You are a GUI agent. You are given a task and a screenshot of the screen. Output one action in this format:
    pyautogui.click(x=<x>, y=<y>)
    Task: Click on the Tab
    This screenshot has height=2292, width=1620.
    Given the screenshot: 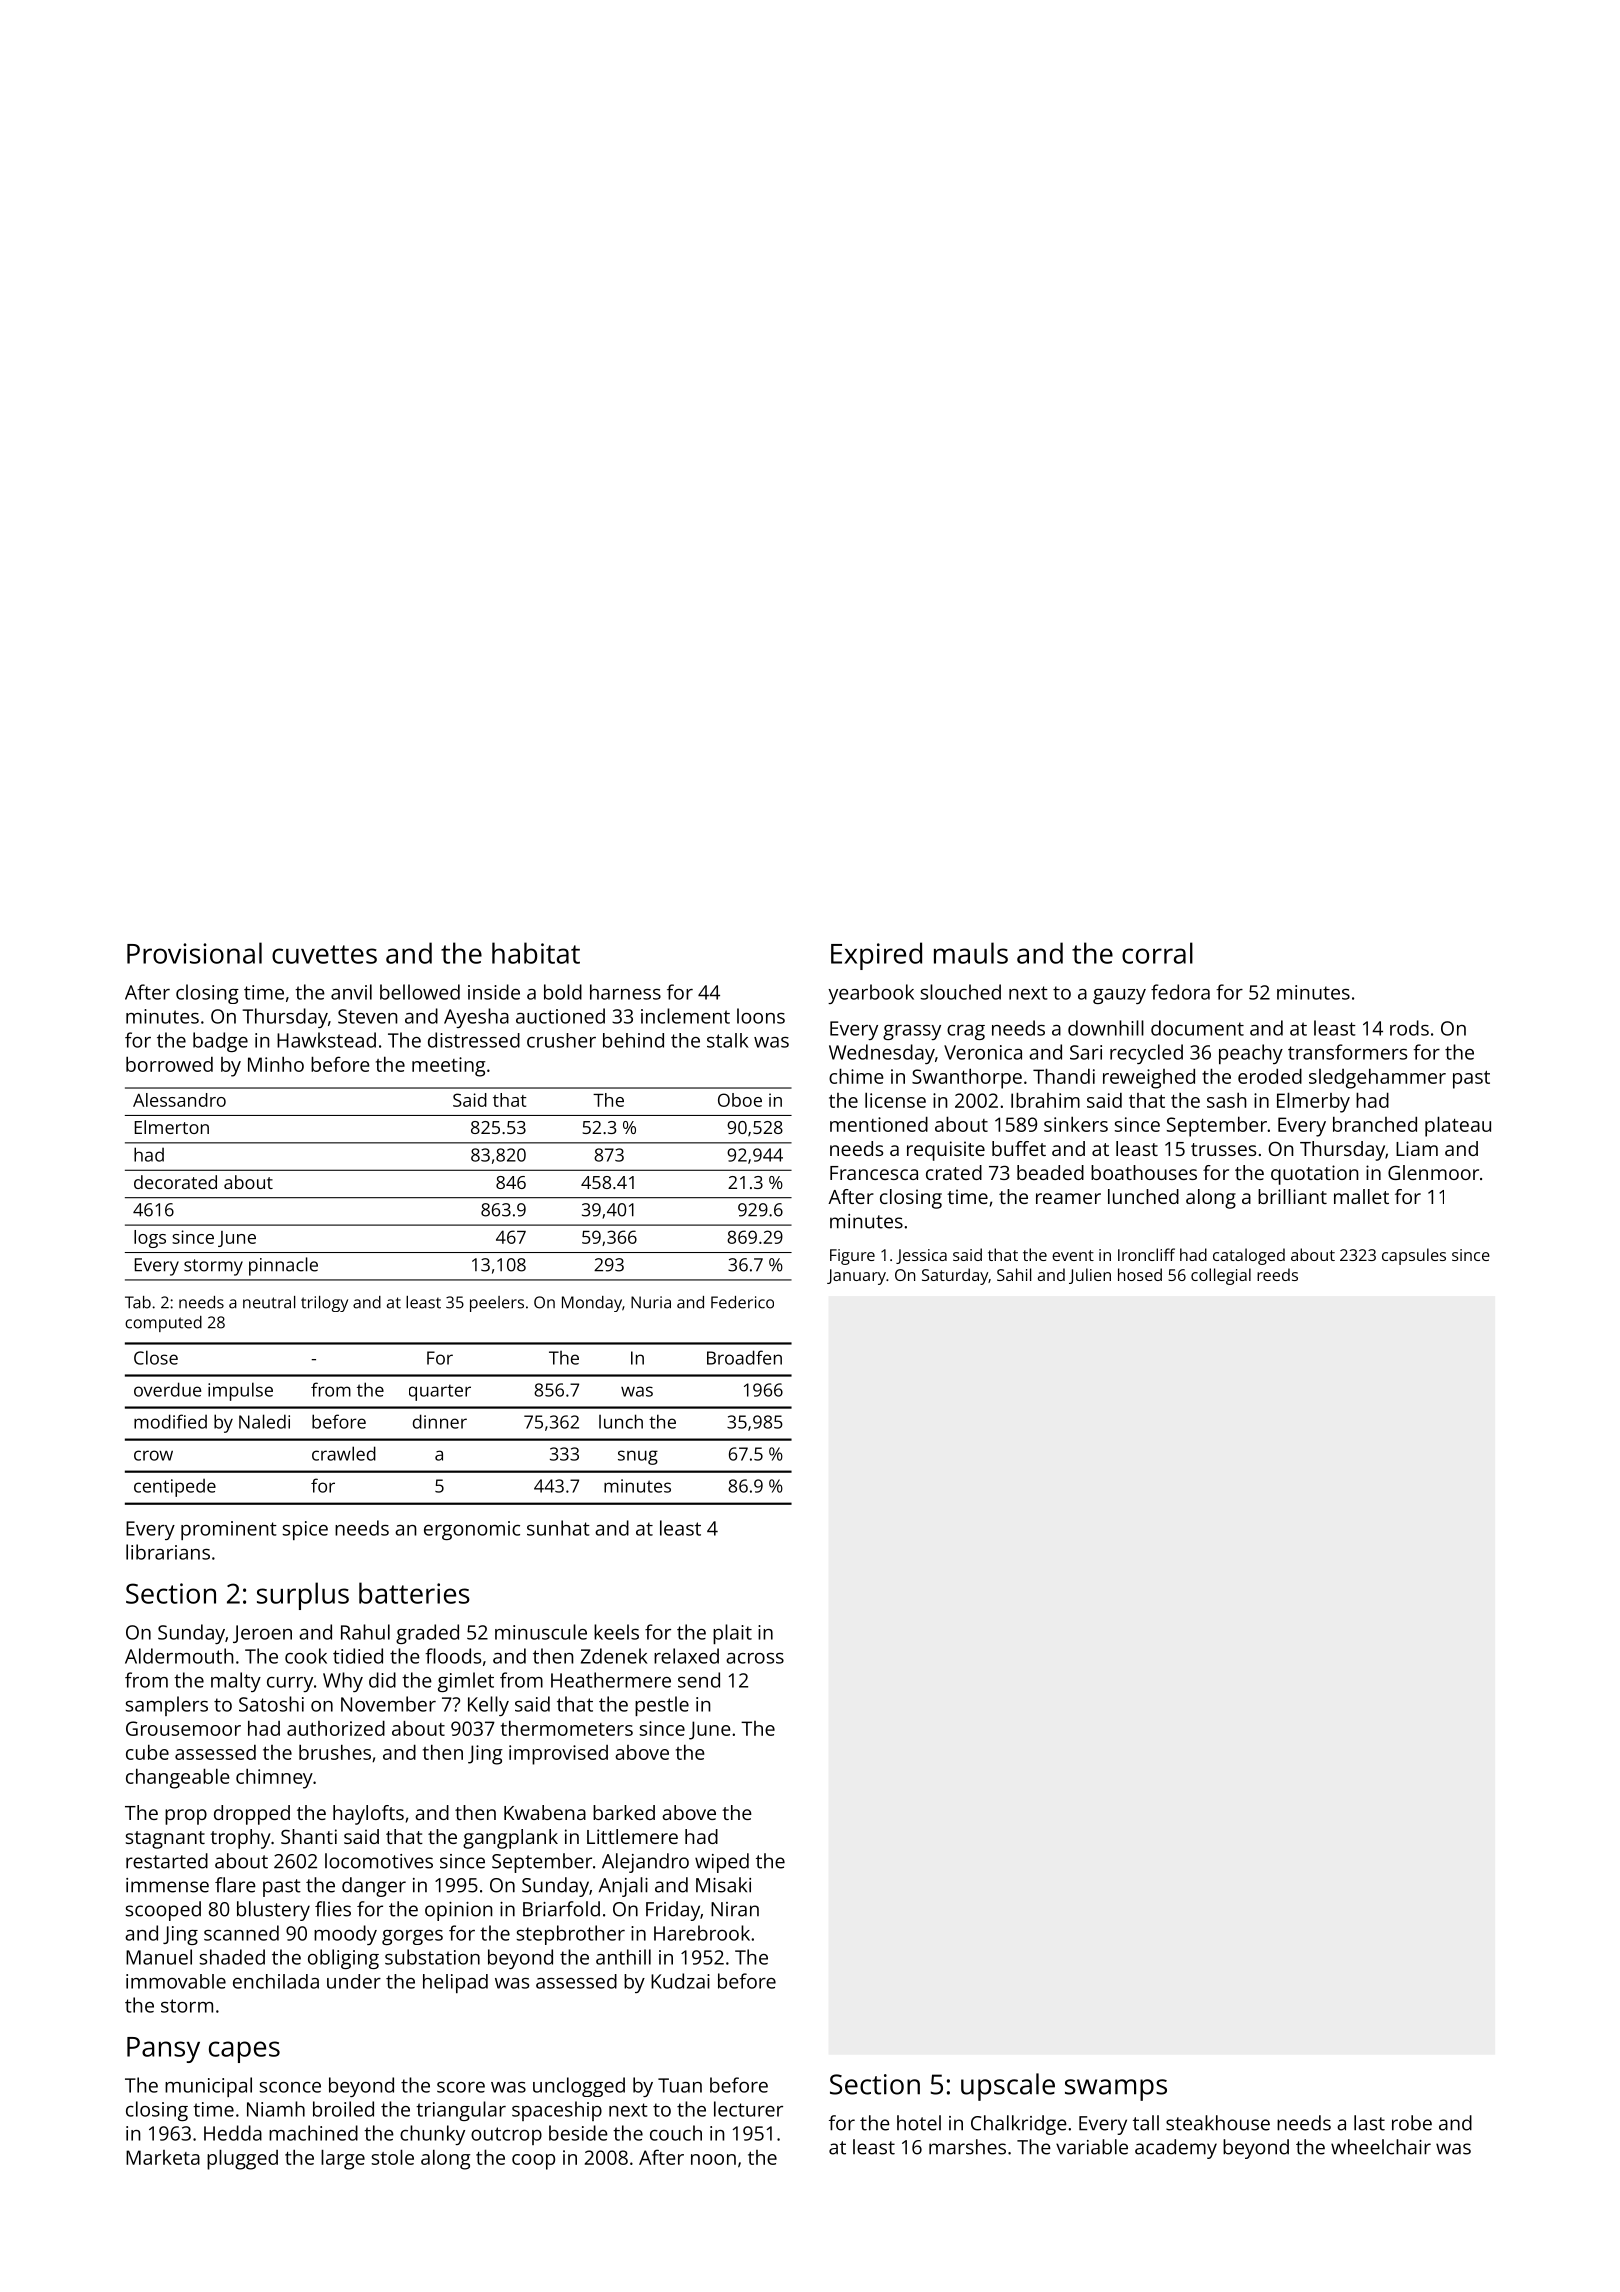 What is the action you would take?
    pyautogui.click(x=138, y=1302)
